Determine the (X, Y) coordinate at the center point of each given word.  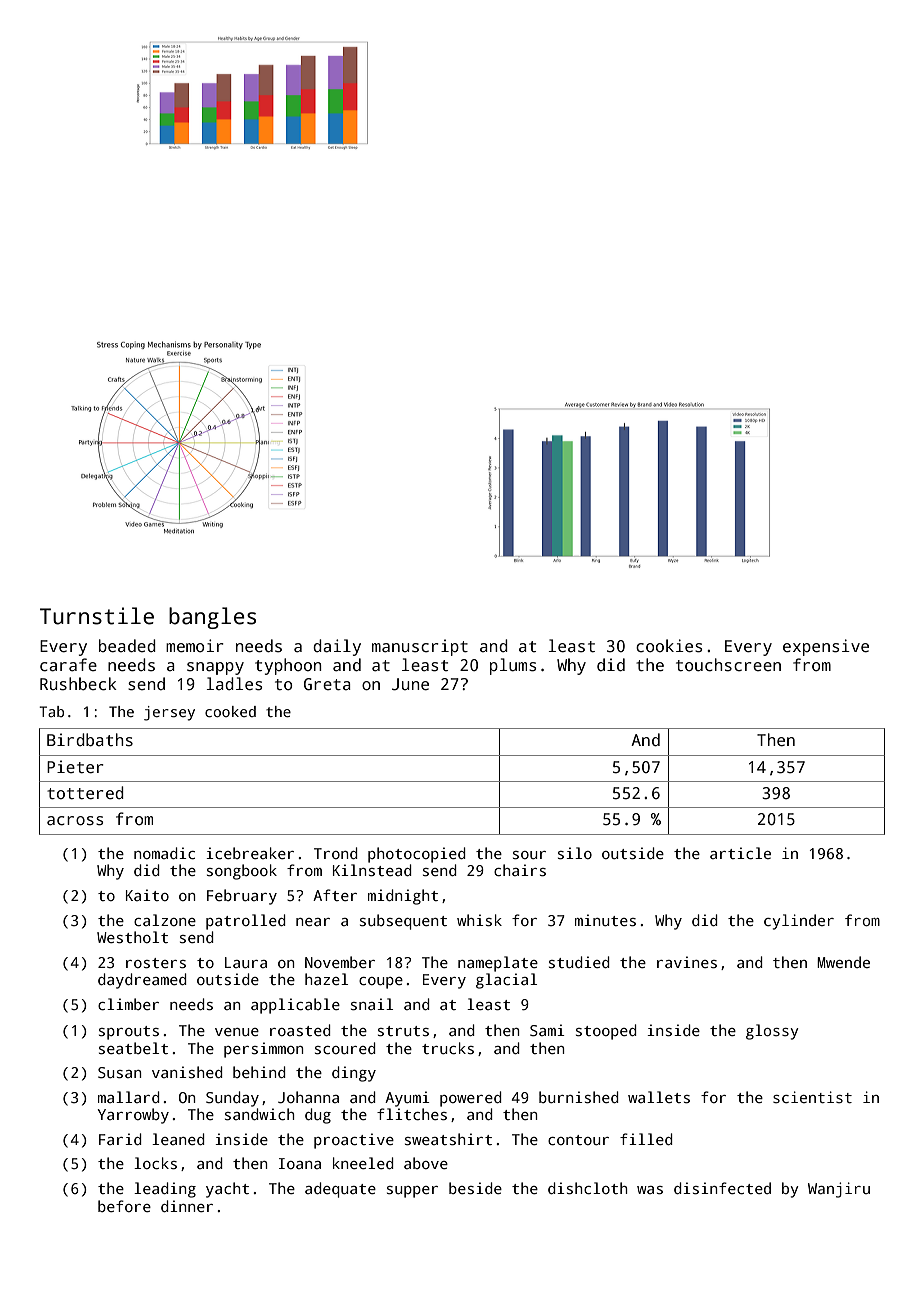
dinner (187, 1206)
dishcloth (588, 1188)
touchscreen (728, 665)
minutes (605, 920)
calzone (165, 920)
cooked (230, 711)
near (313, 922)
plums (513, 666)
